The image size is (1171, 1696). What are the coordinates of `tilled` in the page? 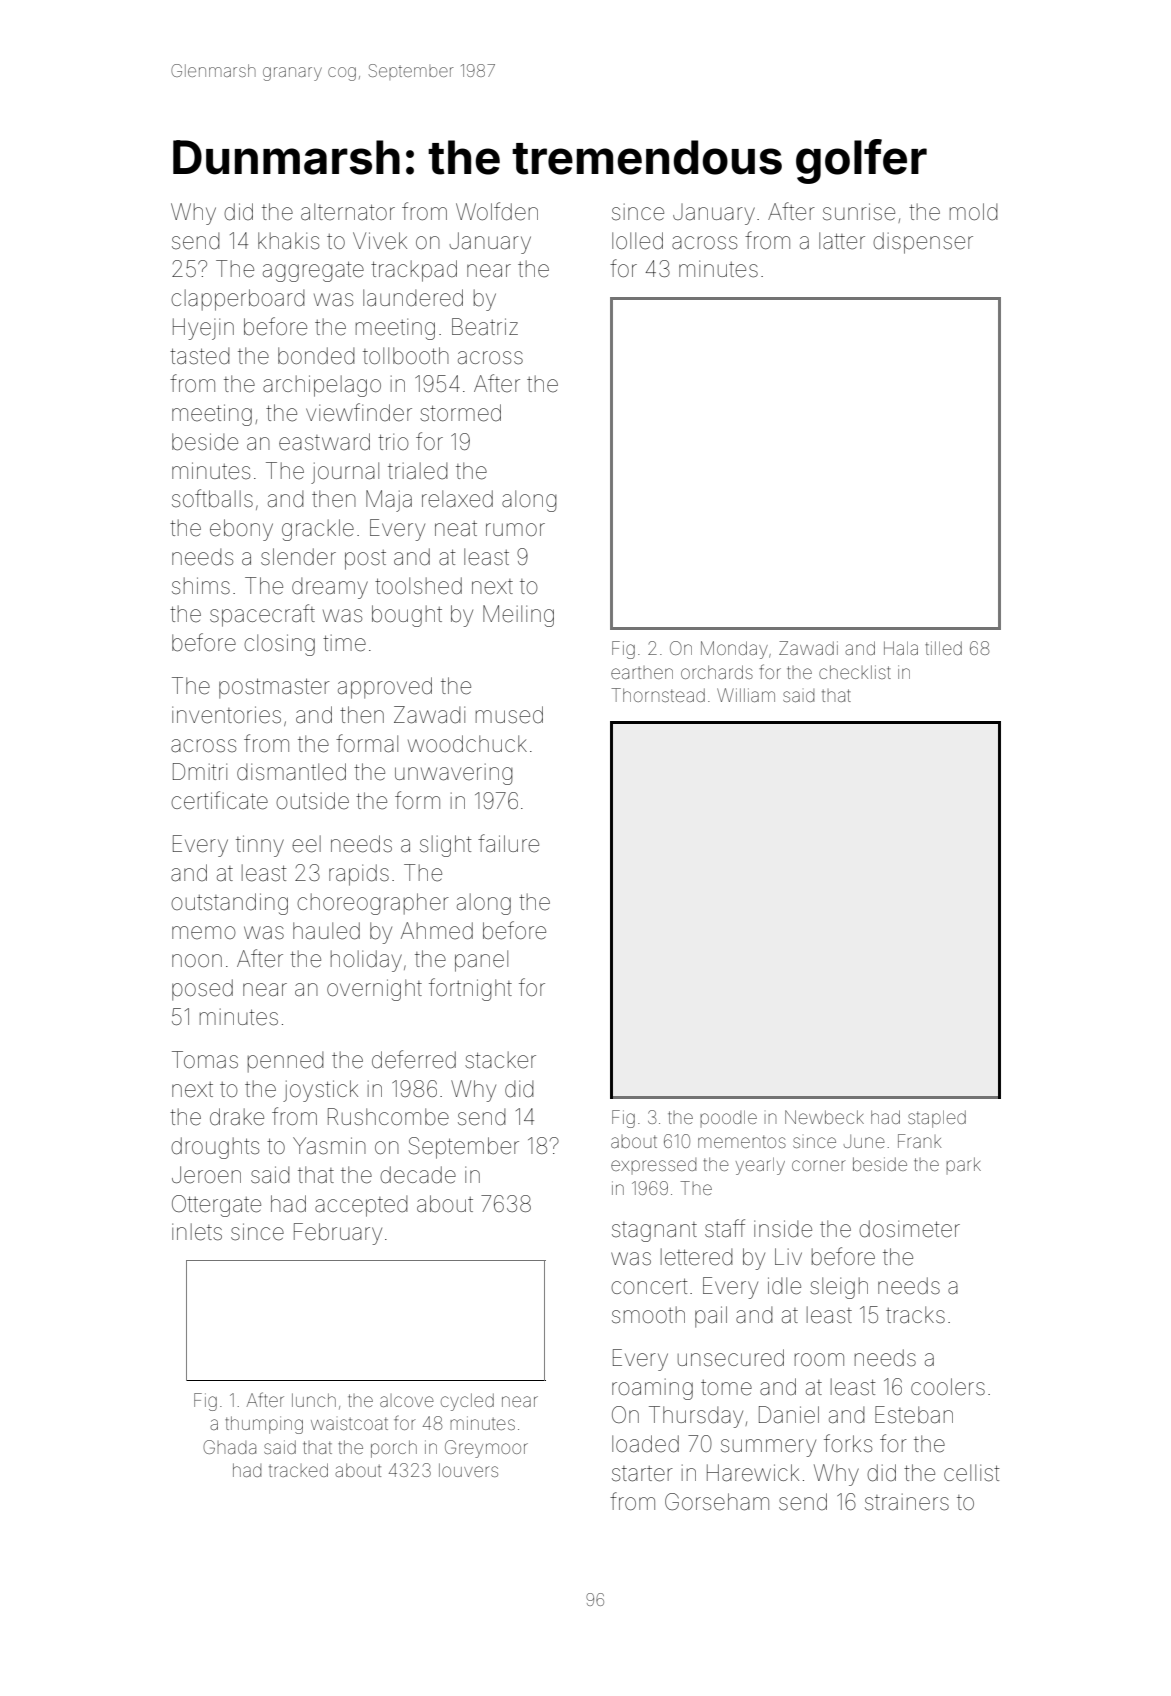 It's located at (943, 648).
